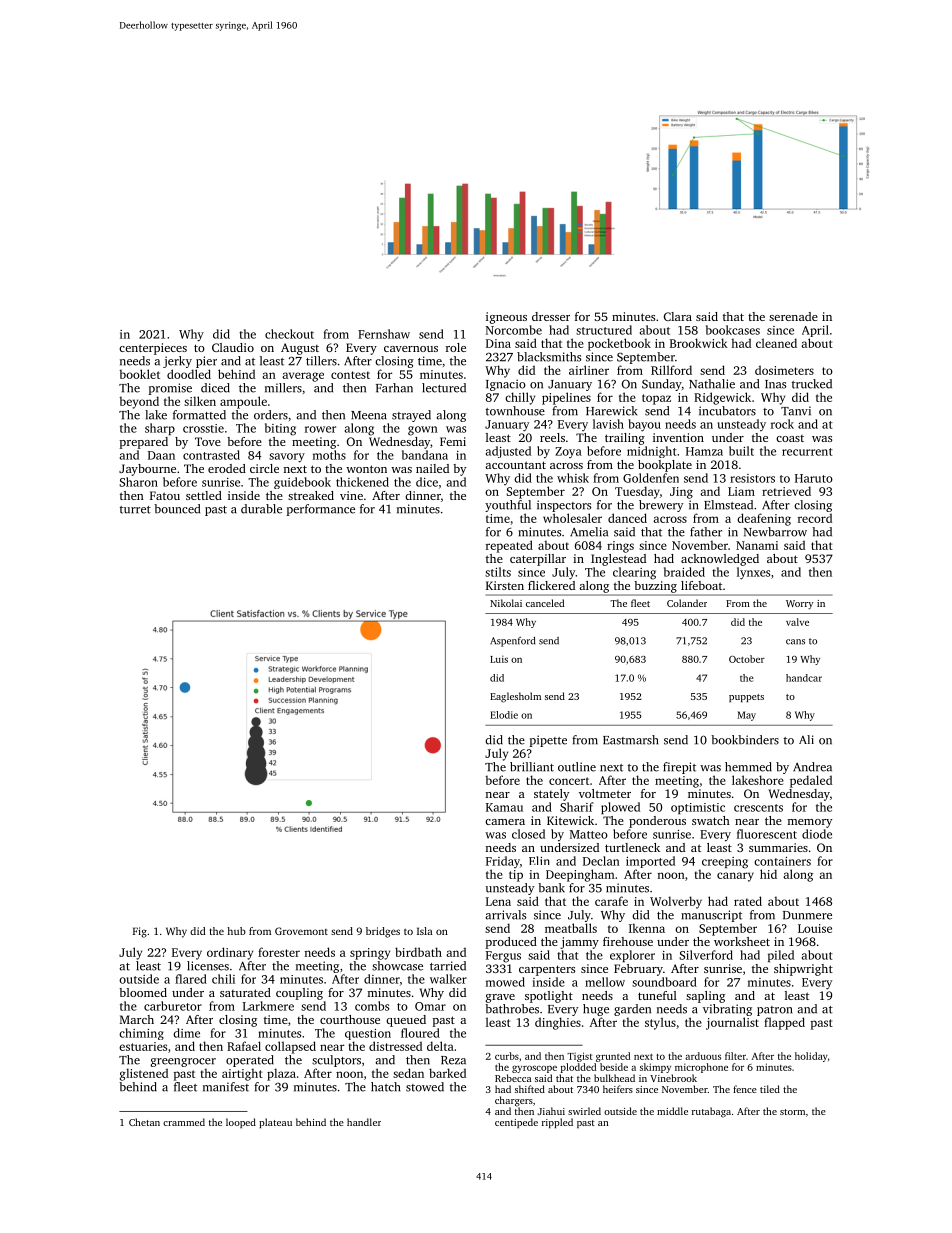 Image resolution: width=952 pixels, height=1233 pixels. What do you see at coordinates (395, 1046) in the image?
I see `distressed` at bounding box center [395, 1046].
